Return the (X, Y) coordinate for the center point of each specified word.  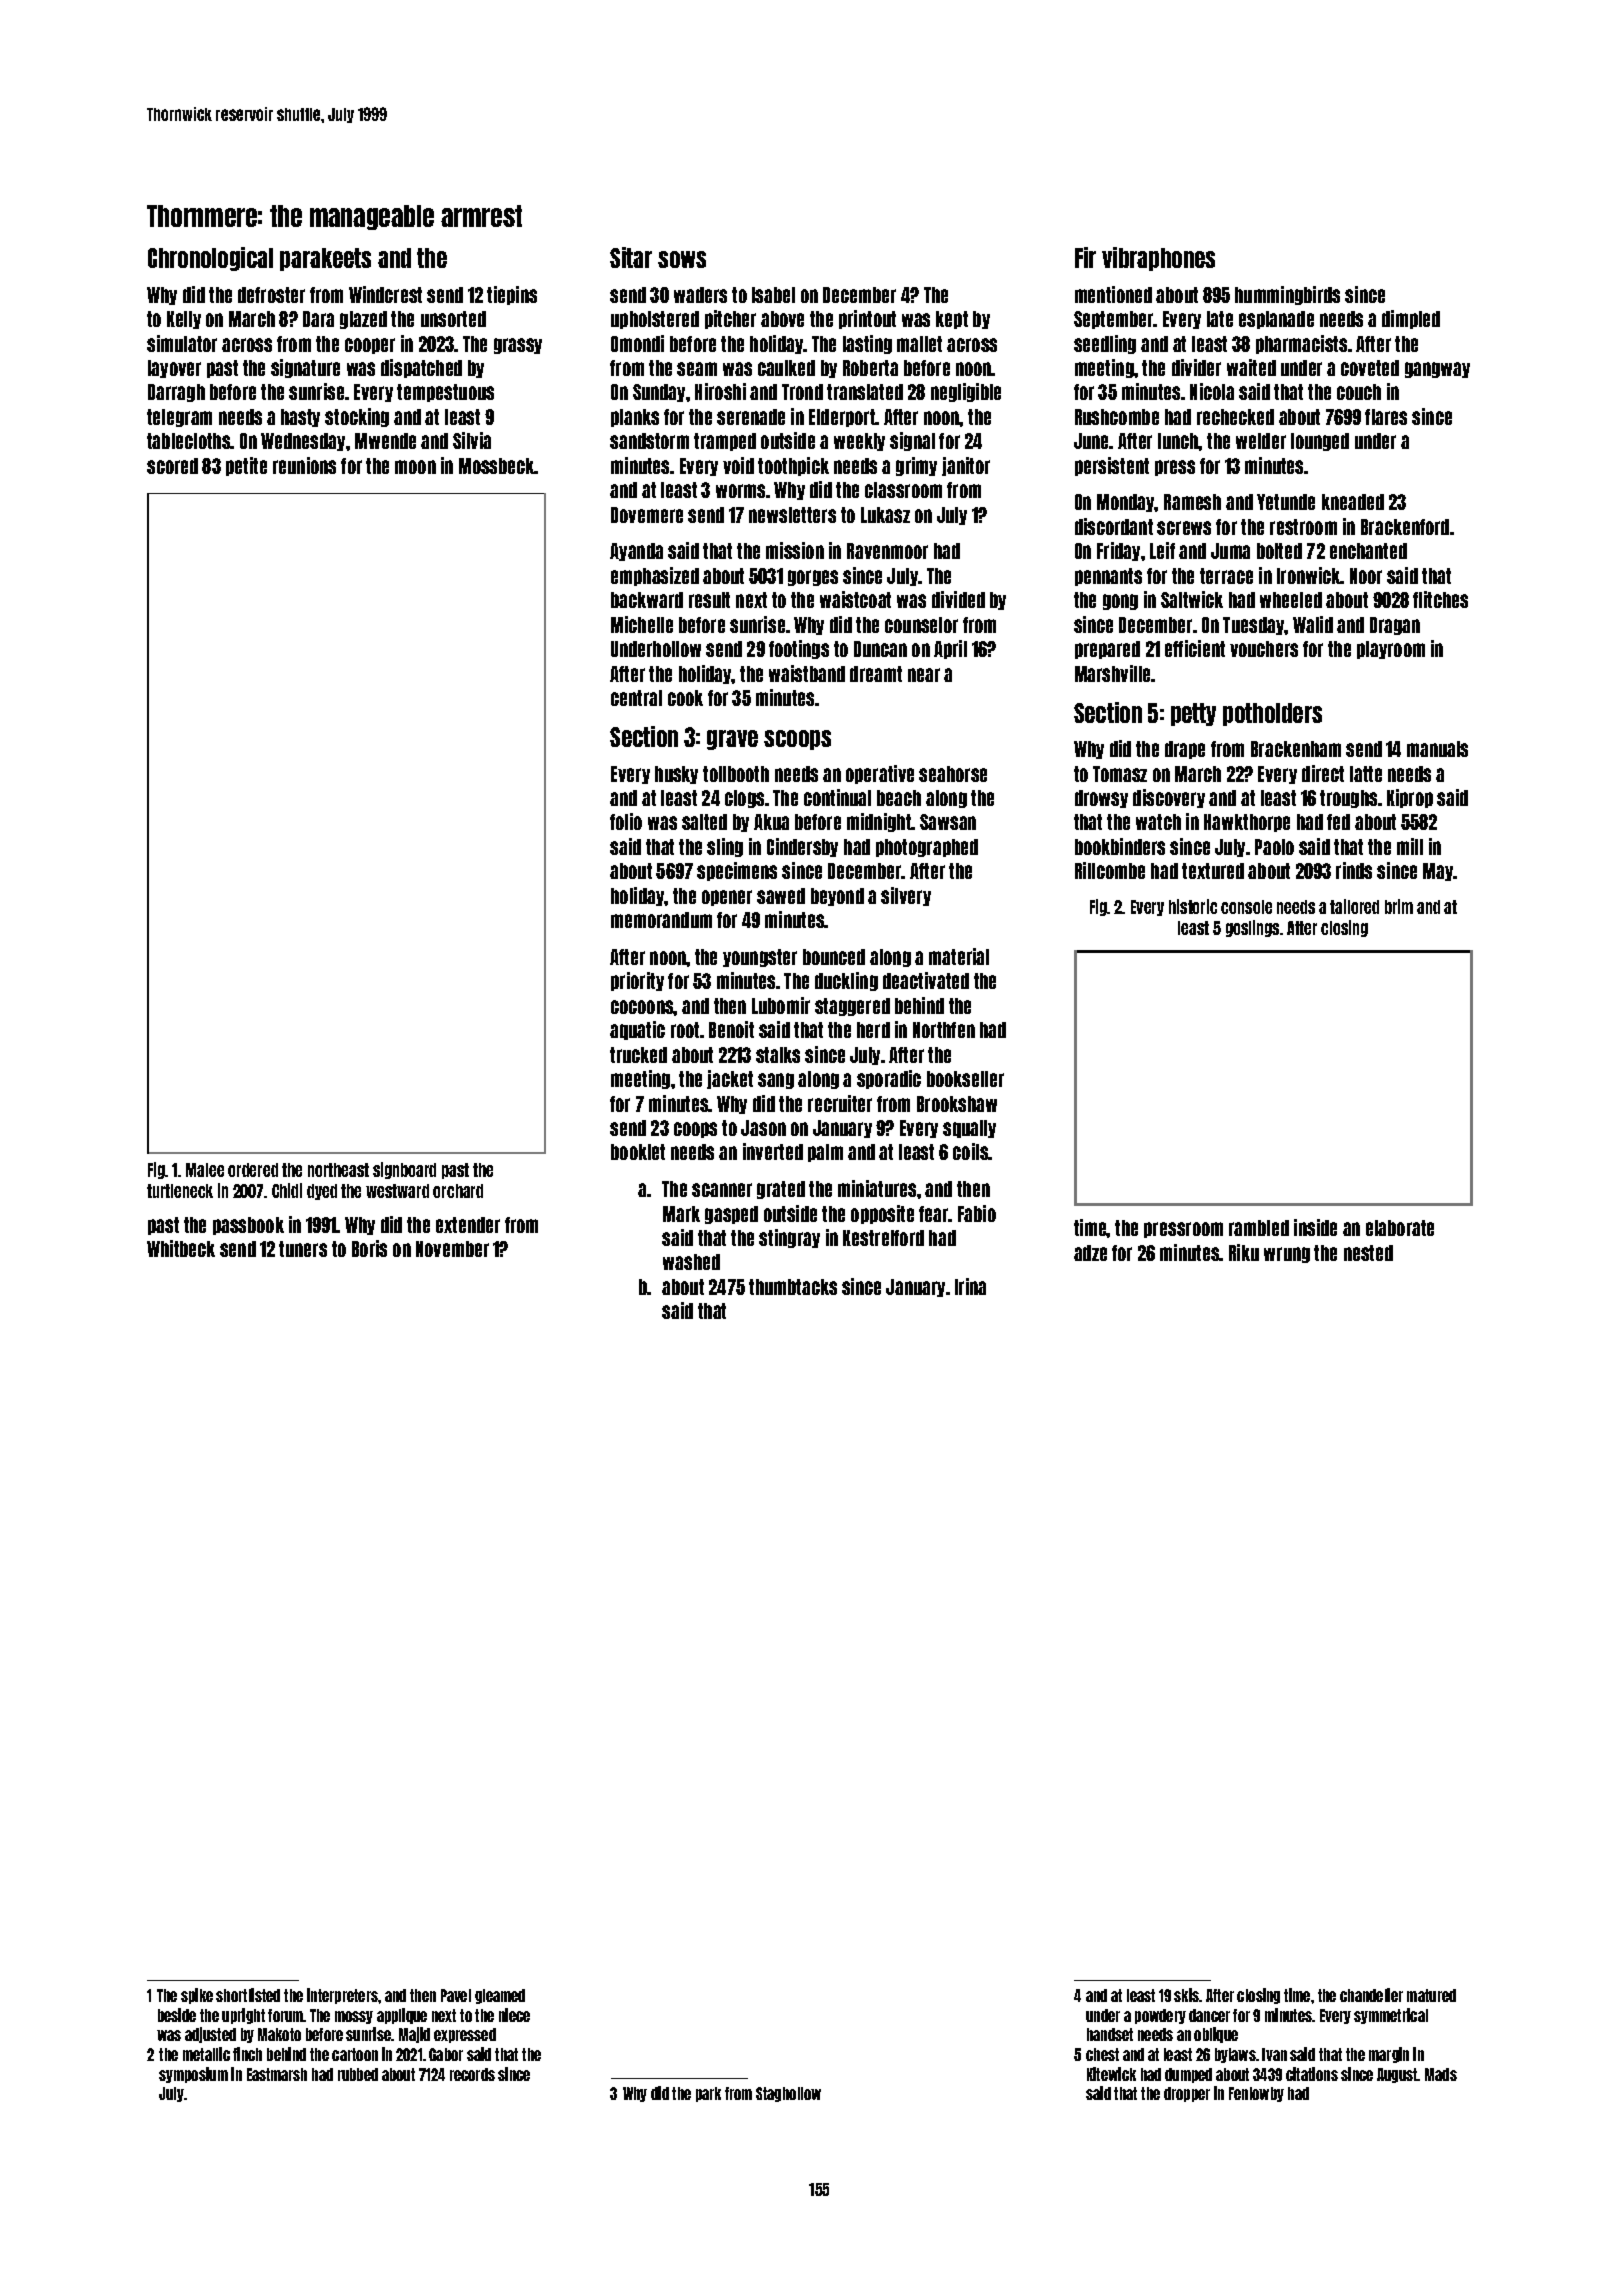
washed (691, 1262)
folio (626, 821)
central (636, 698)
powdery (1160, 2016)
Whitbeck (181, 1248)
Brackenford (1405, 527)
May (1438, 872)
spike (197, 1996)
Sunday (659, 393)
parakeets (325, 259)
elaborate (1400, 1228)
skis (1187, 1995)
